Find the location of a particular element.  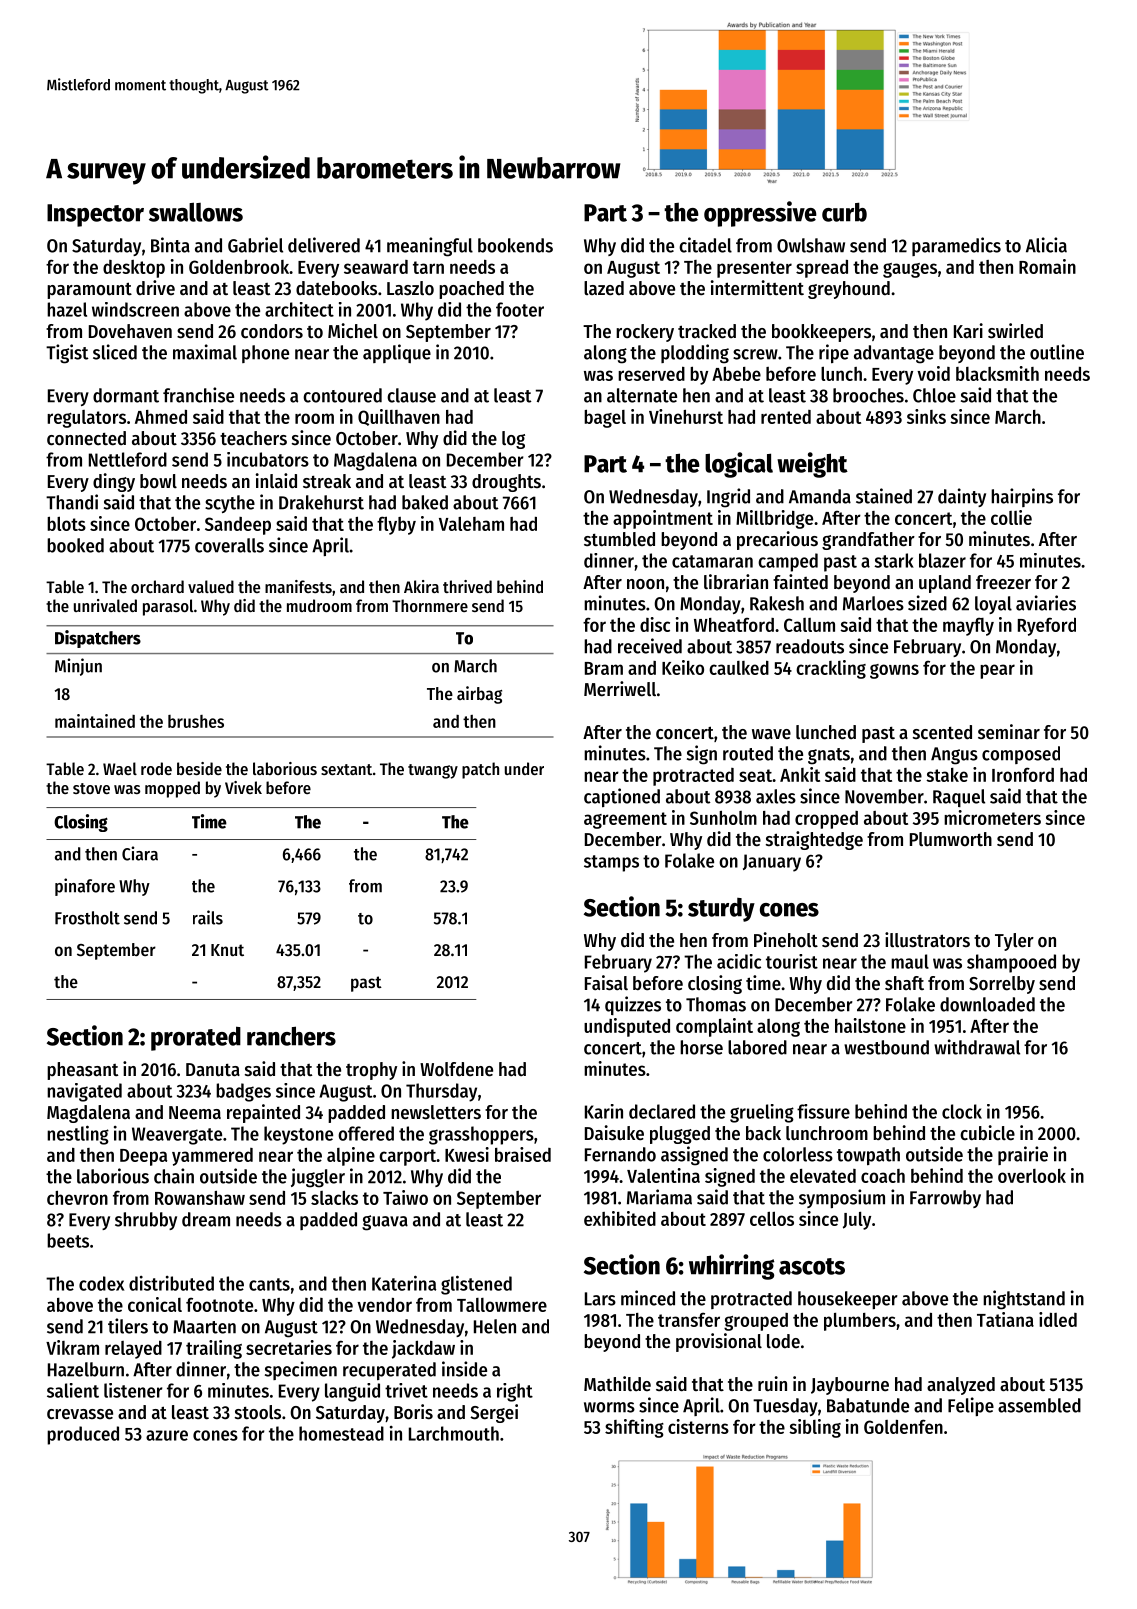

paramount is located at coordinates (89, 290).
